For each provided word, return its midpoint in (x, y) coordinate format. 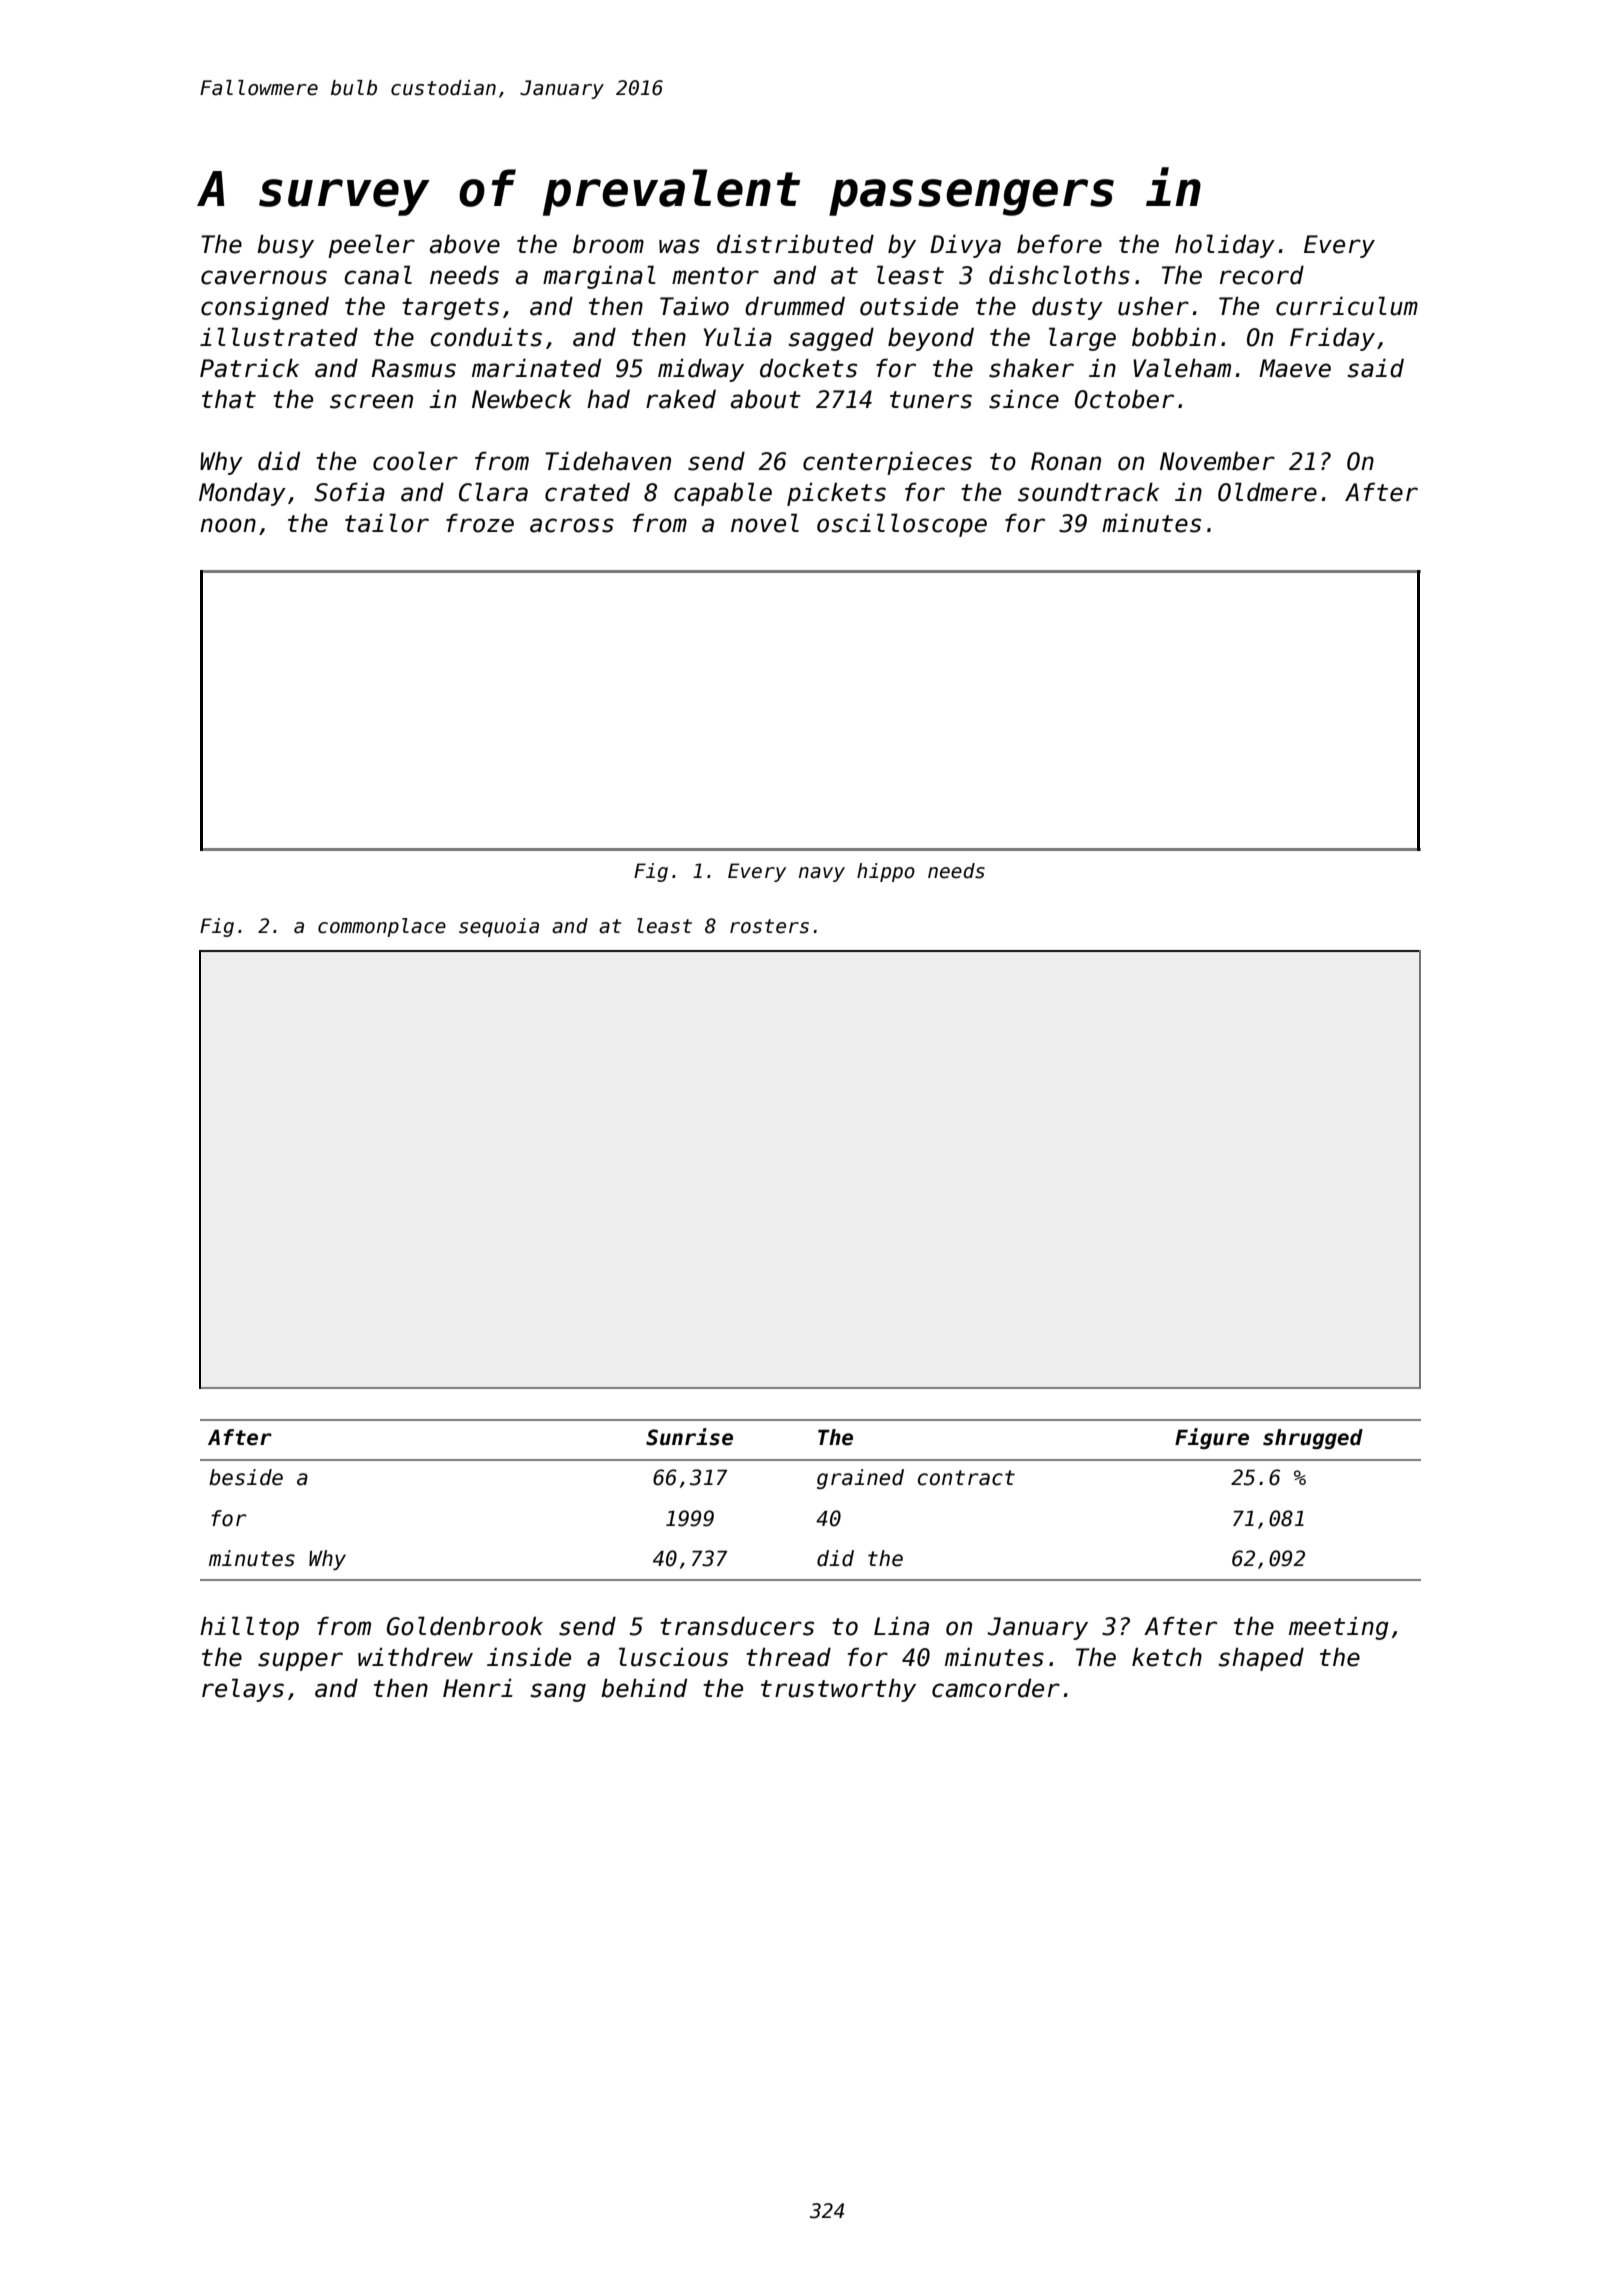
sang (558, 1692)
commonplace (382, 927)
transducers (737, 1626)
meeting (1339, 1628)
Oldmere (1267, 492)
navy (822, 874)
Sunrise (689, 1437)
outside (909, 306)
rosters (769, 926)
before (1059, 244)
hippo (886, 872)
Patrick (249, 368)
